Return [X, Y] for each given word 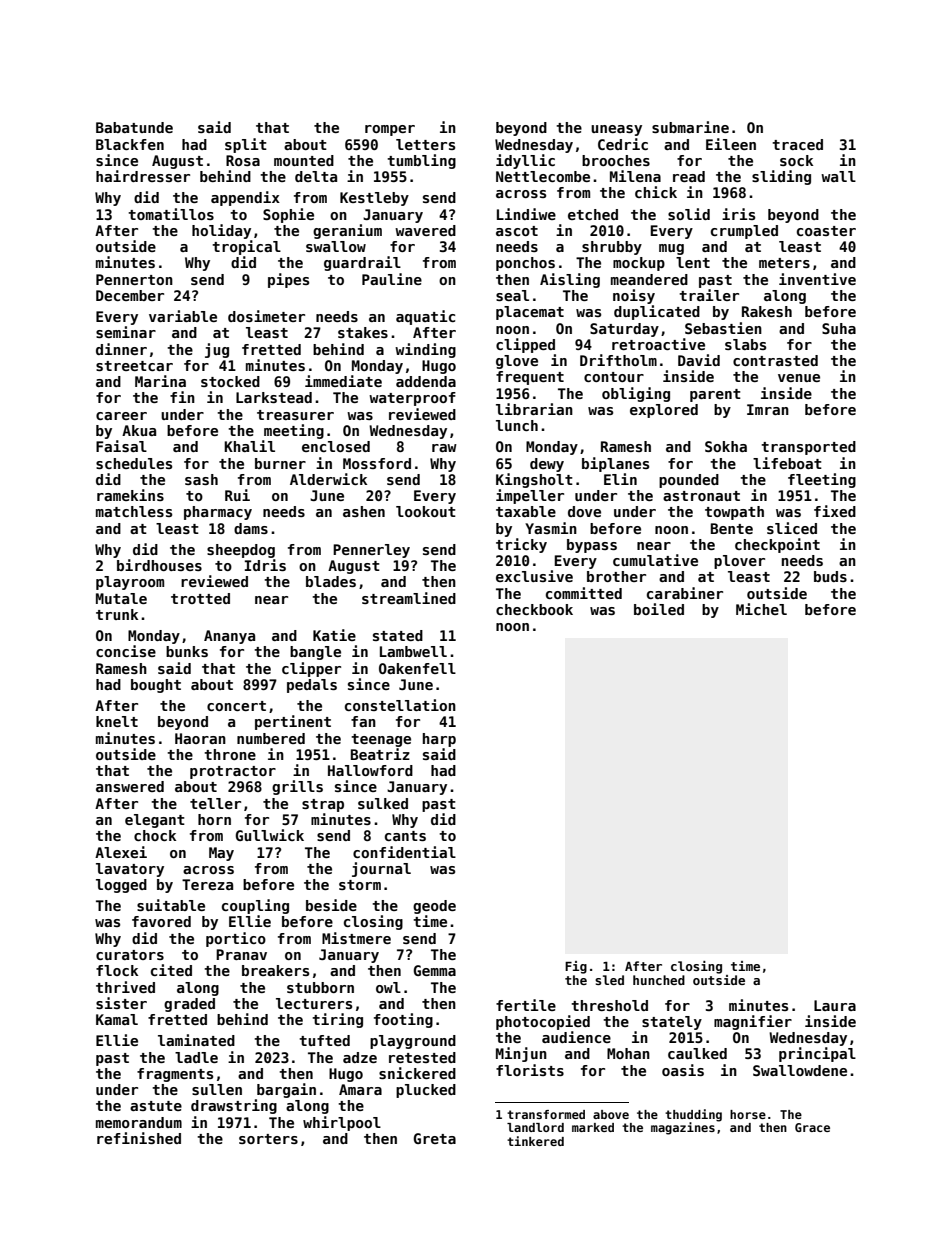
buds [830, 576]
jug [217, 350]
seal [512, 295]
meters [784, 263]
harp [439, 740]
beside [331, 905]
